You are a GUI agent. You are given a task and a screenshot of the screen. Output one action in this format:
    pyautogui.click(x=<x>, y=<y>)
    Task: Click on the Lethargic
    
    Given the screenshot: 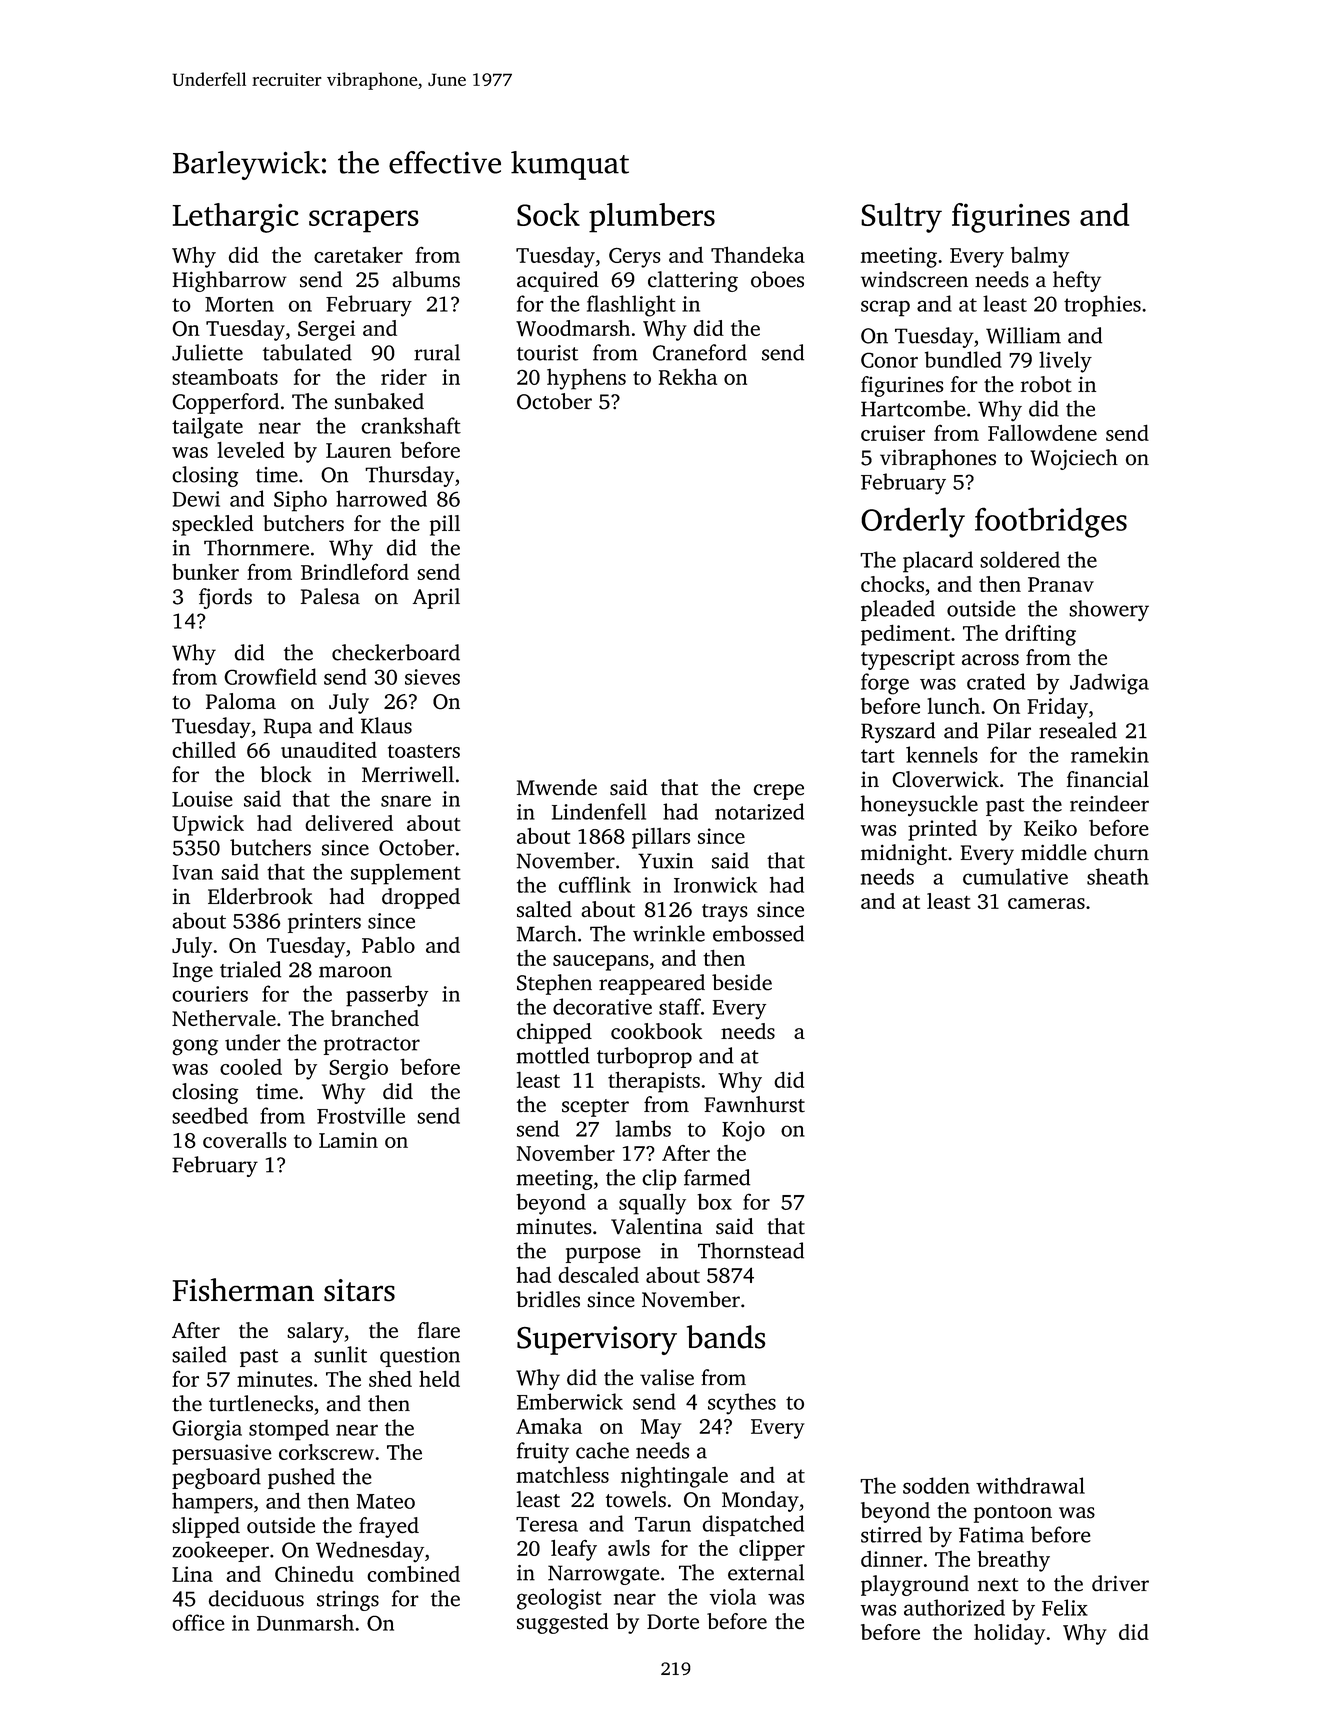 What is the action you would take?
    pyautogui.click(x=235, y=218)
